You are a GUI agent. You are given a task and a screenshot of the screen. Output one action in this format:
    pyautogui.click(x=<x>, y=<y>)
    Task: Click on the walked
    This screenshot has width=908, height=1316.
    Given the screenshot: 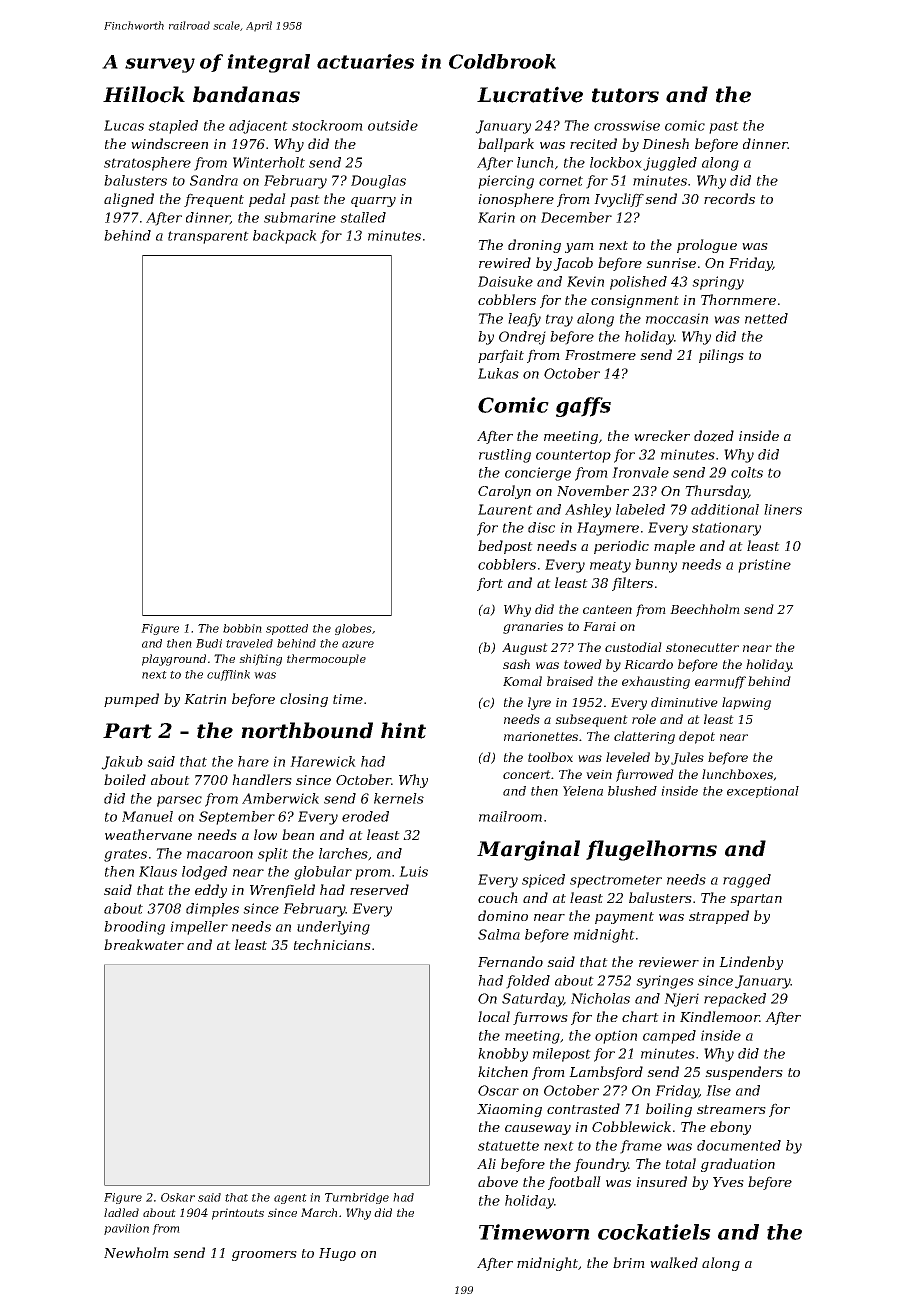 What is the action you would take?
    pyautogui.click(x=674, y=1262)
